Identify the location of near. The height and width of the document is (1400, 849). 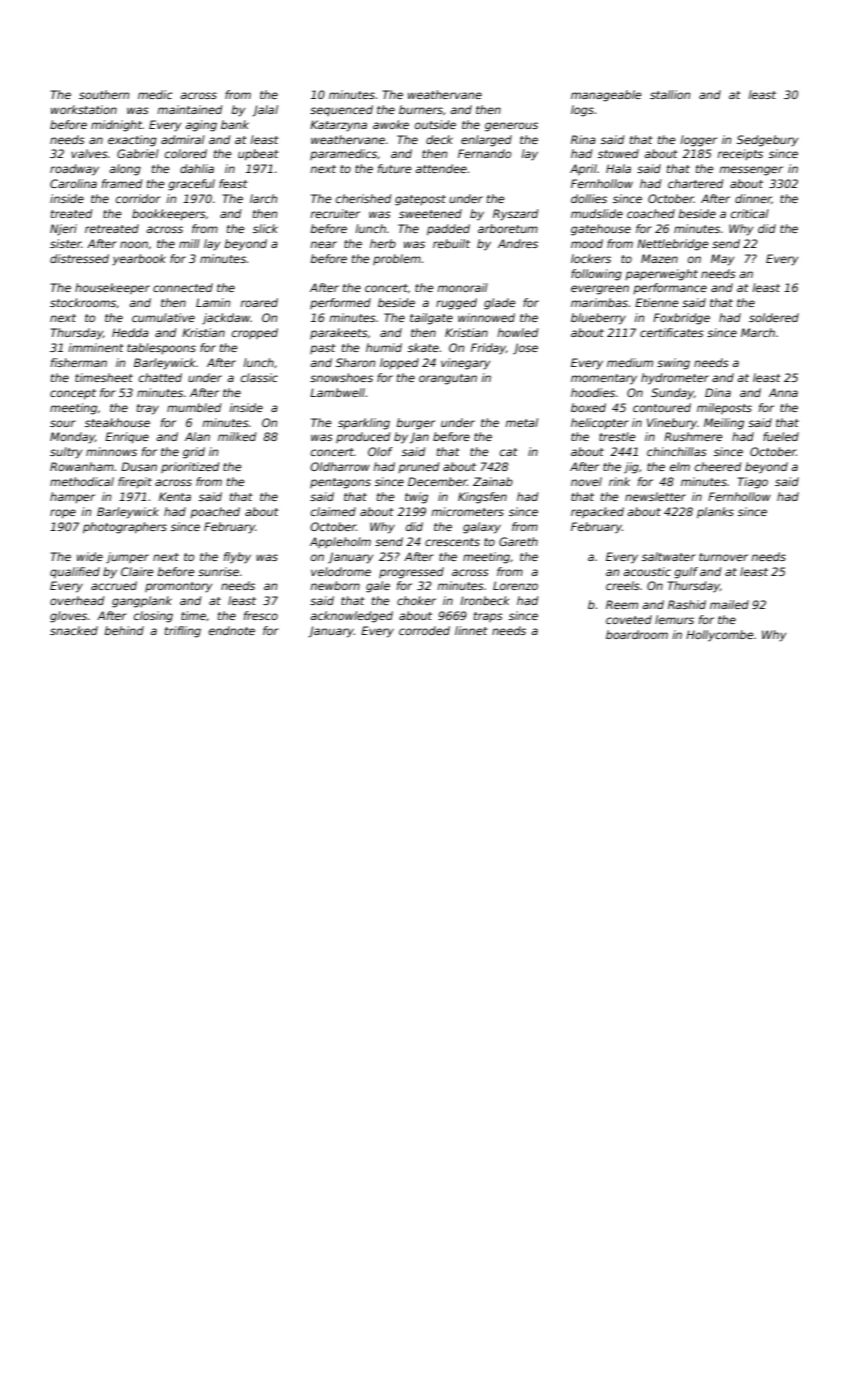
(323, 244).
